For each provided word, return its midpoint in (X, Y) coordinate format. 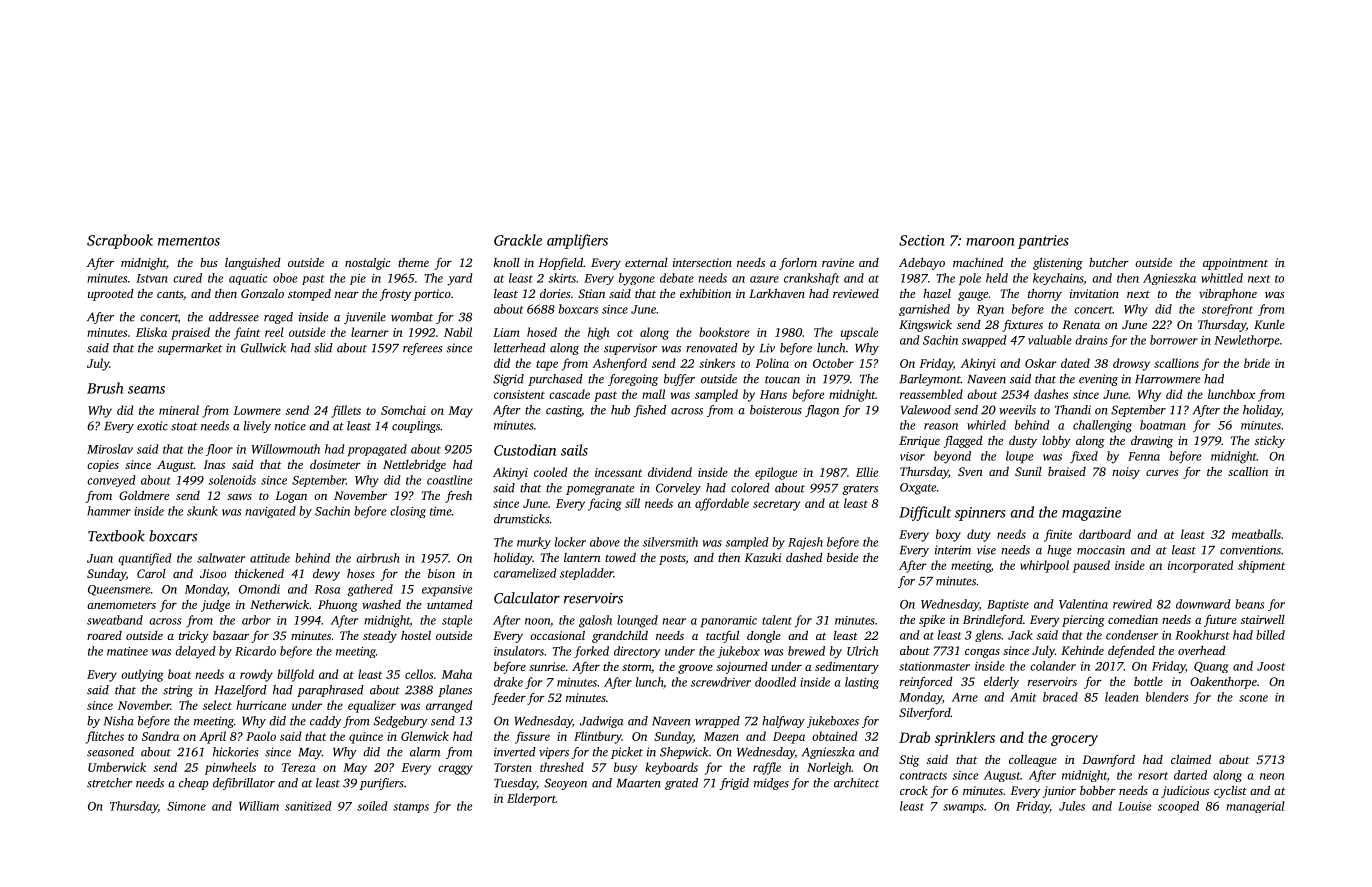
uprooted (111, 295)
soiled (372, 806)
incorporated (1200, 566)
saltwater (221, 558)
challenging (1102, 426)
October (833, 363)
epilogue (776, 473)
